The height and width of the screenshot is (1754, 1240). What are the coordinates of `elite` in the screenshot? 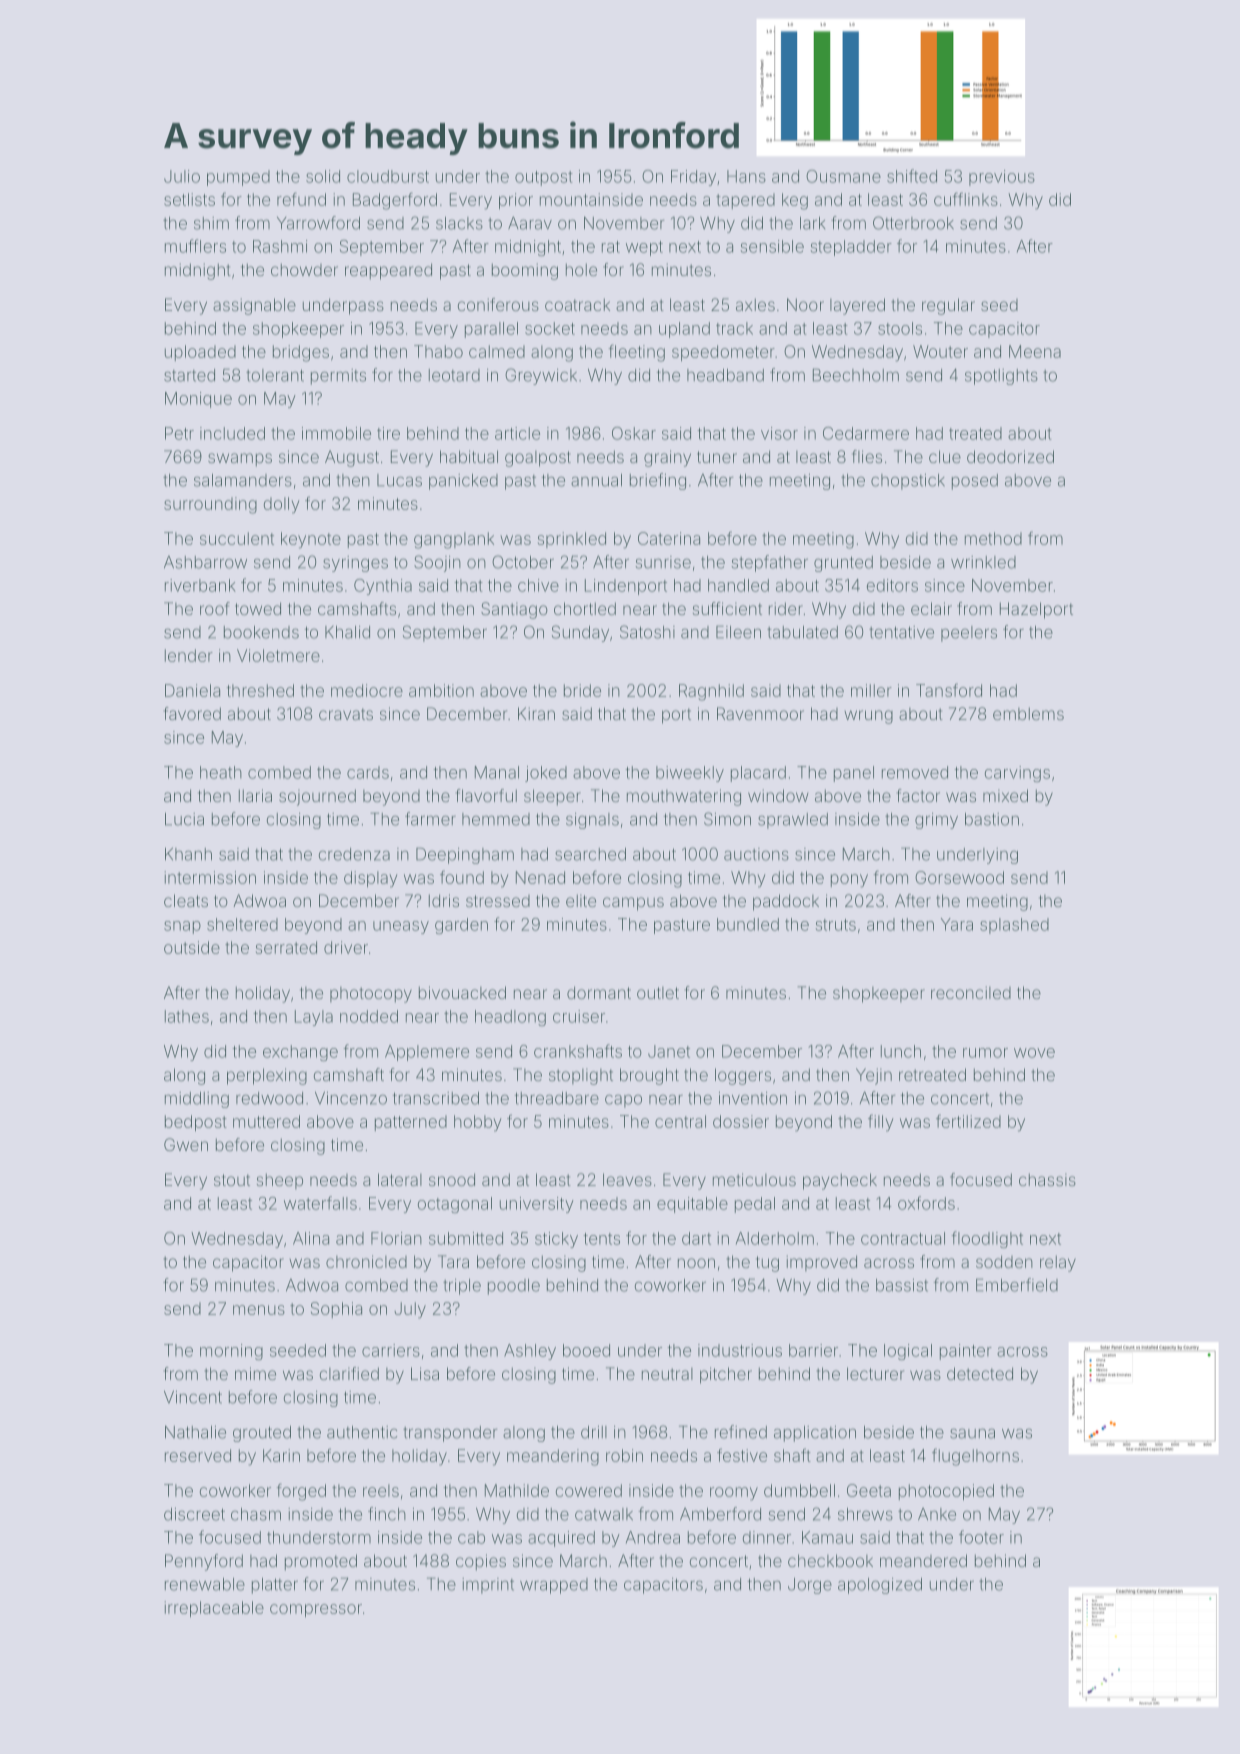 It's located at (581, 900).
